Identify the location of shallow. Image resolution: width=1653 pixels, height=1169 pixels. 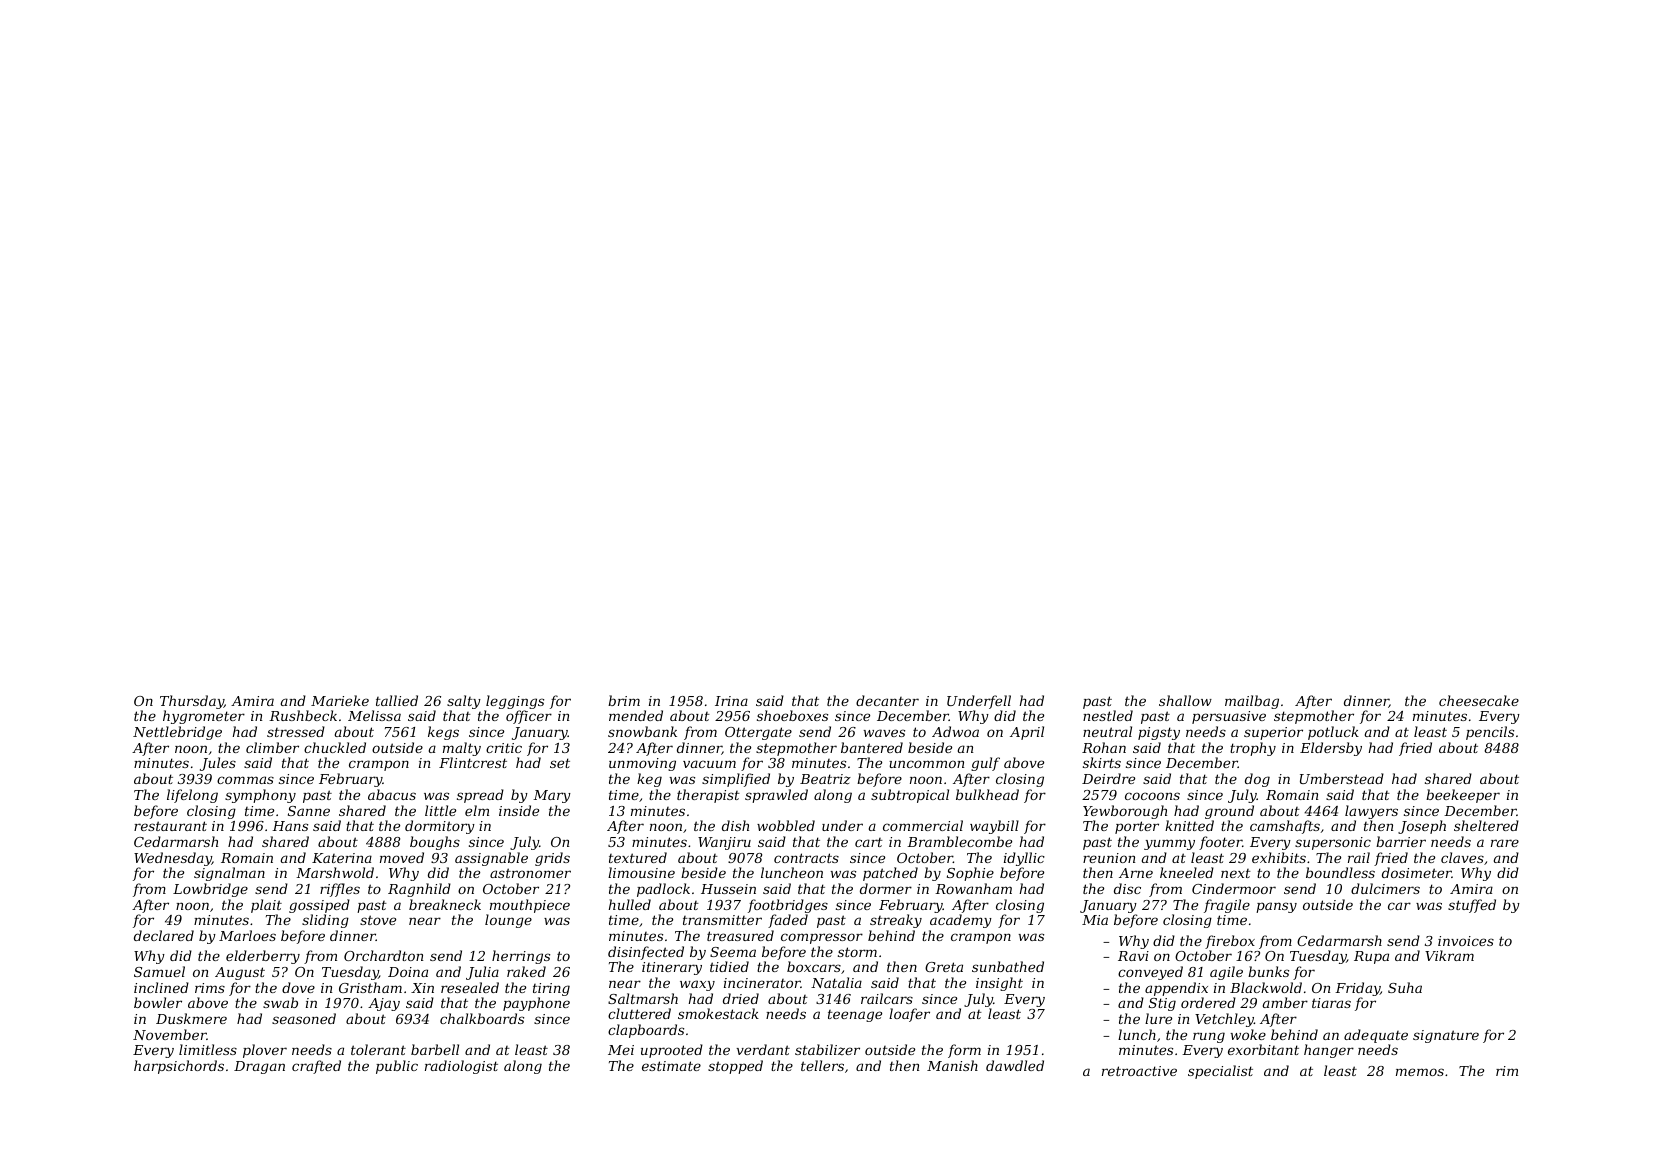
(1185, 700).
